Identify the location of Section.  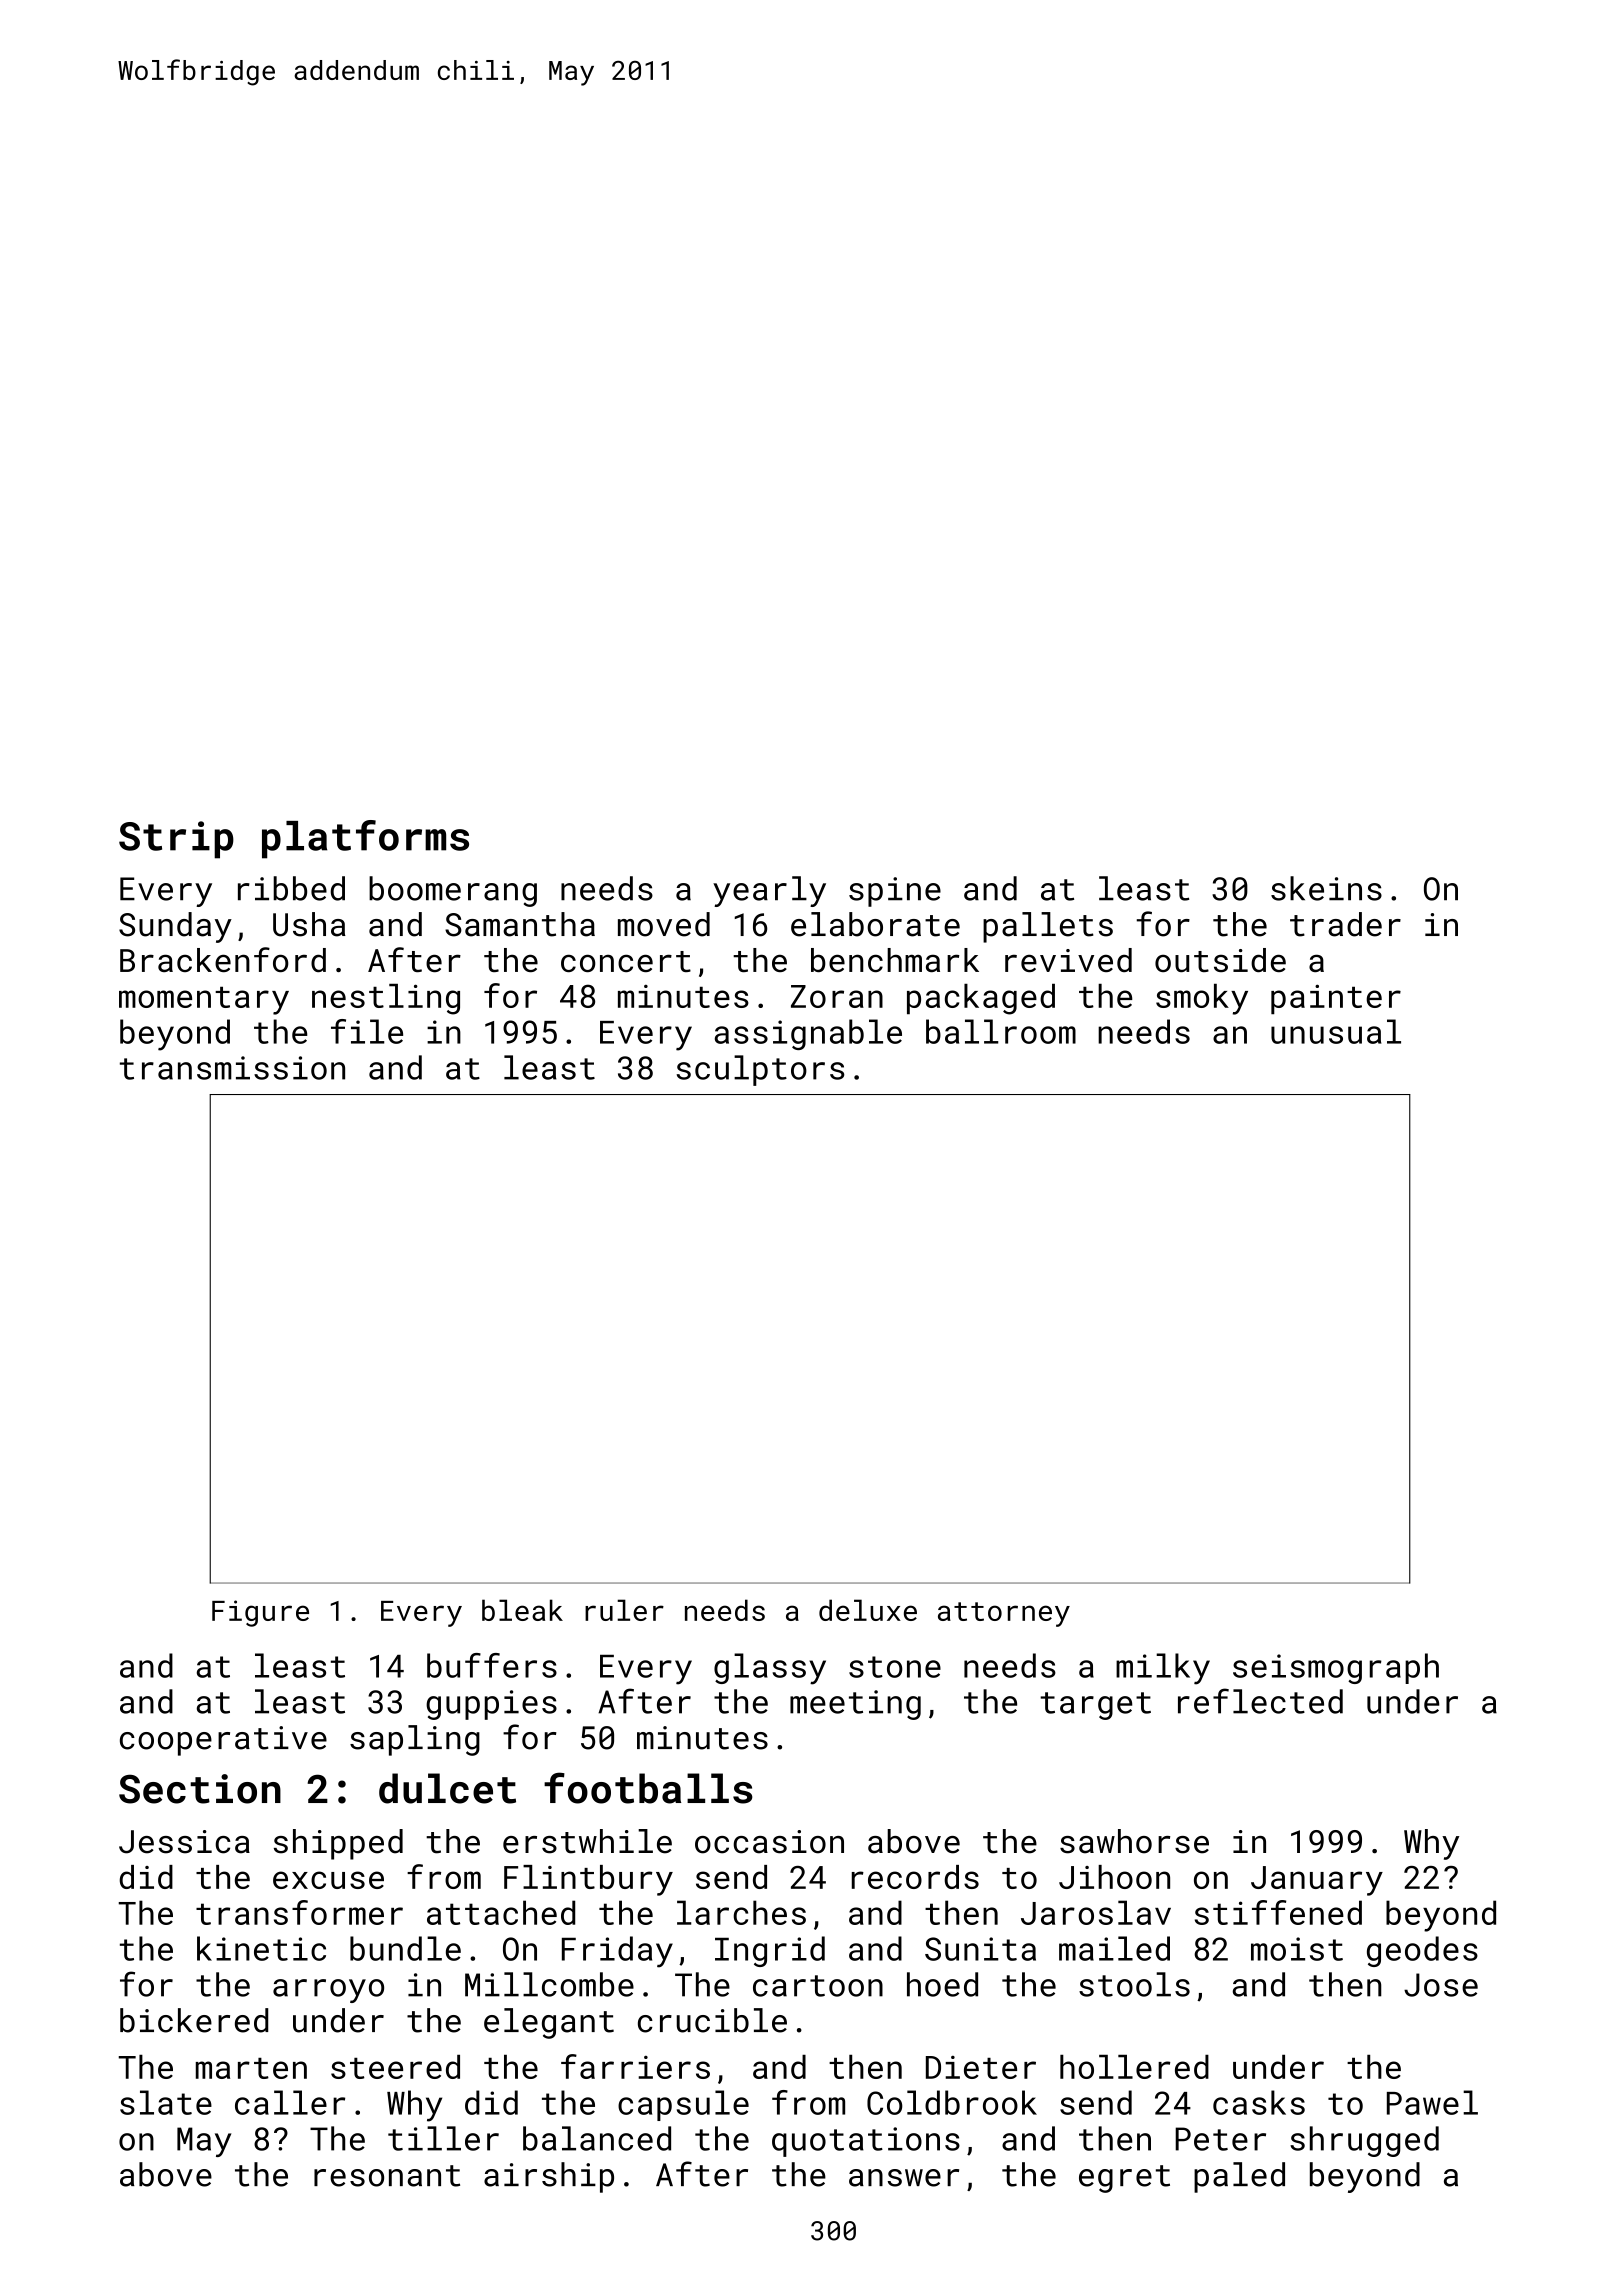
(200, 1789).
